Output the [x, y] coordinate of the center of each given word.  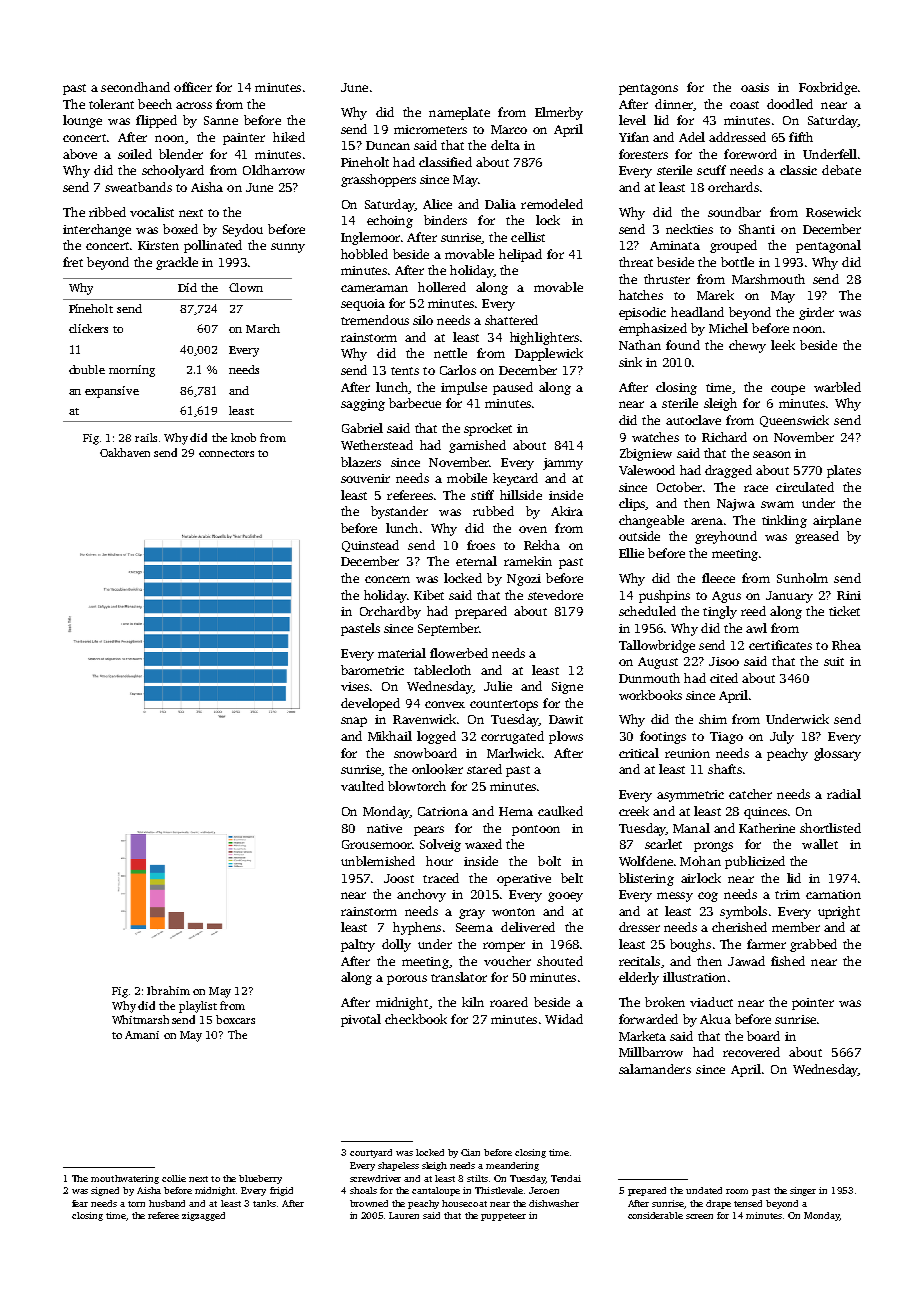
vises [355, 686]
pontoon [536, 830]
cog [708, 897]
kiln [473, 1002]
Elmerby [559, 113]
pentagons [648, 89]
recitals [639, 961]
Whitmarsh [140, 1019]
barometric [372, 670]
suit [834, 661]
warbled [837, 387]
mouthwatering [125, 1179]
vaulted [362, 786]
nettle [450, 353]
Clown [246, 287]
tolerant [111, 104]
